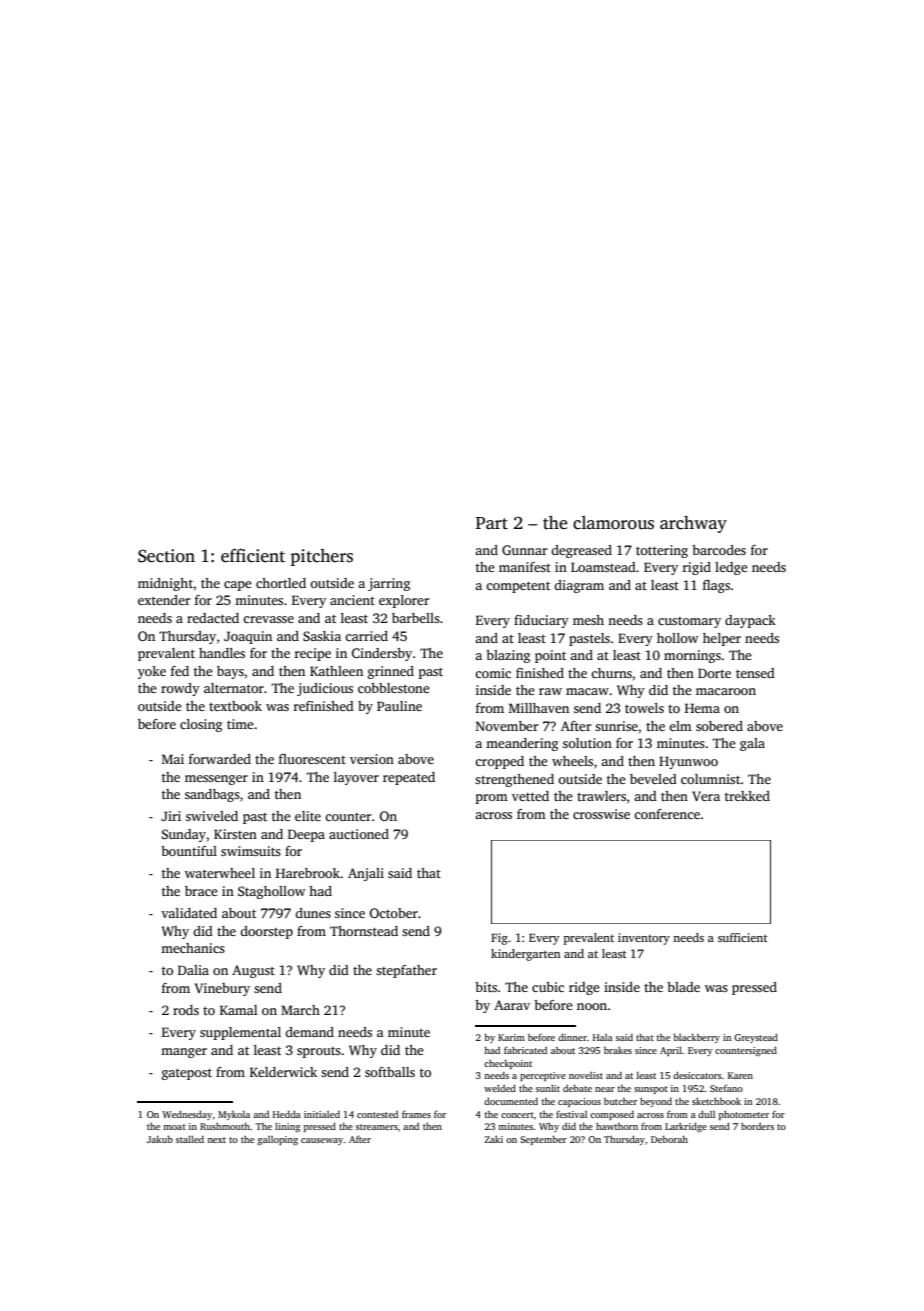 The image size is (924, 1311). I want to click on stepfather, so click(406, 971).
